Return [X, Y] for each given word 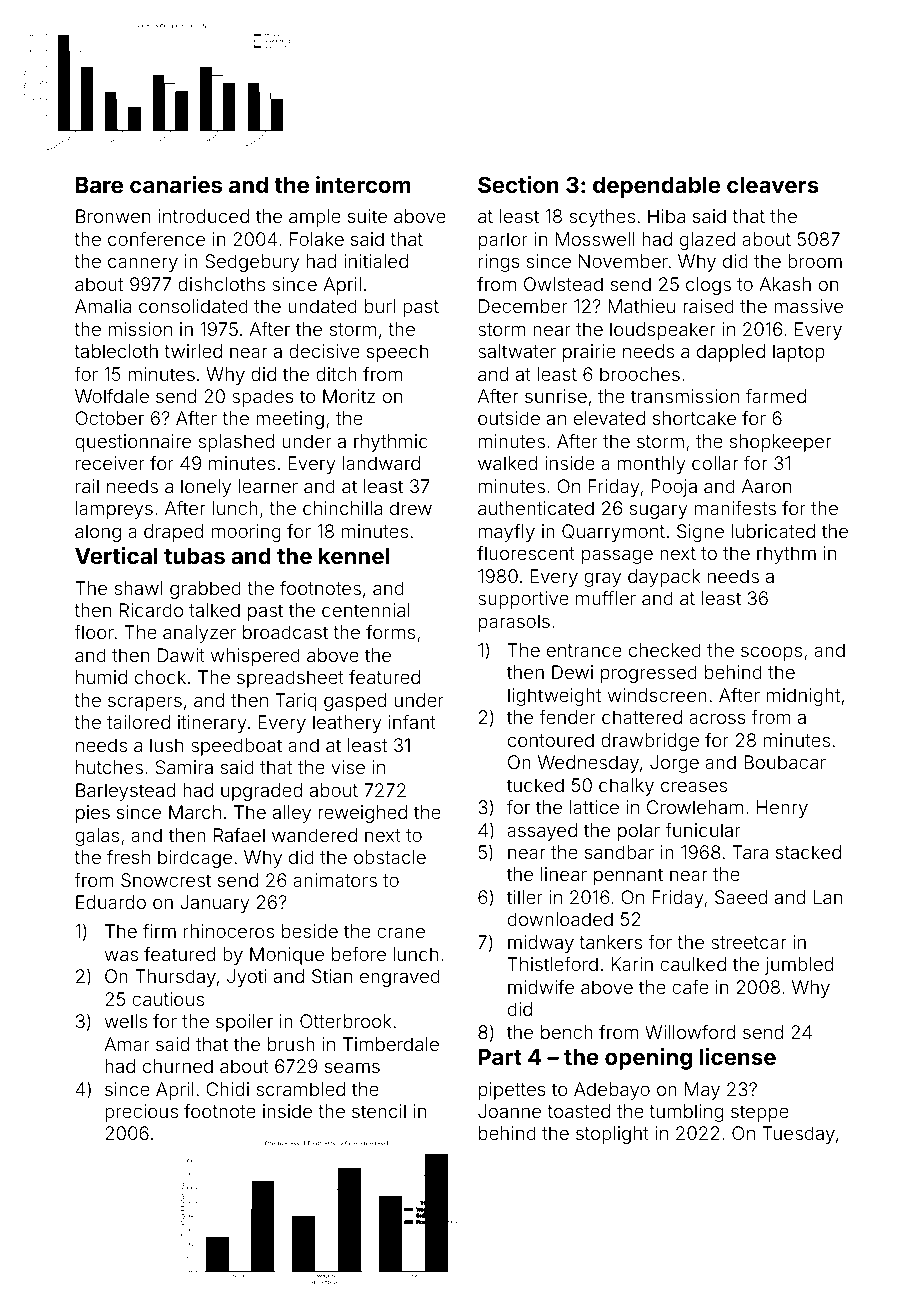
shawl [139, 588]
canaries [176, 184]
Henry [782, 809]
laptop [799, 353]
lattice [594, 807]
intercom [363, 184]
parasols [514, 623]
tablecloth [116, 351]
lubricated [773, 531]
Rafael [239, 835]
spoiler [244, 1023]
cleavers [773, 185]
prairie [589, 353]
